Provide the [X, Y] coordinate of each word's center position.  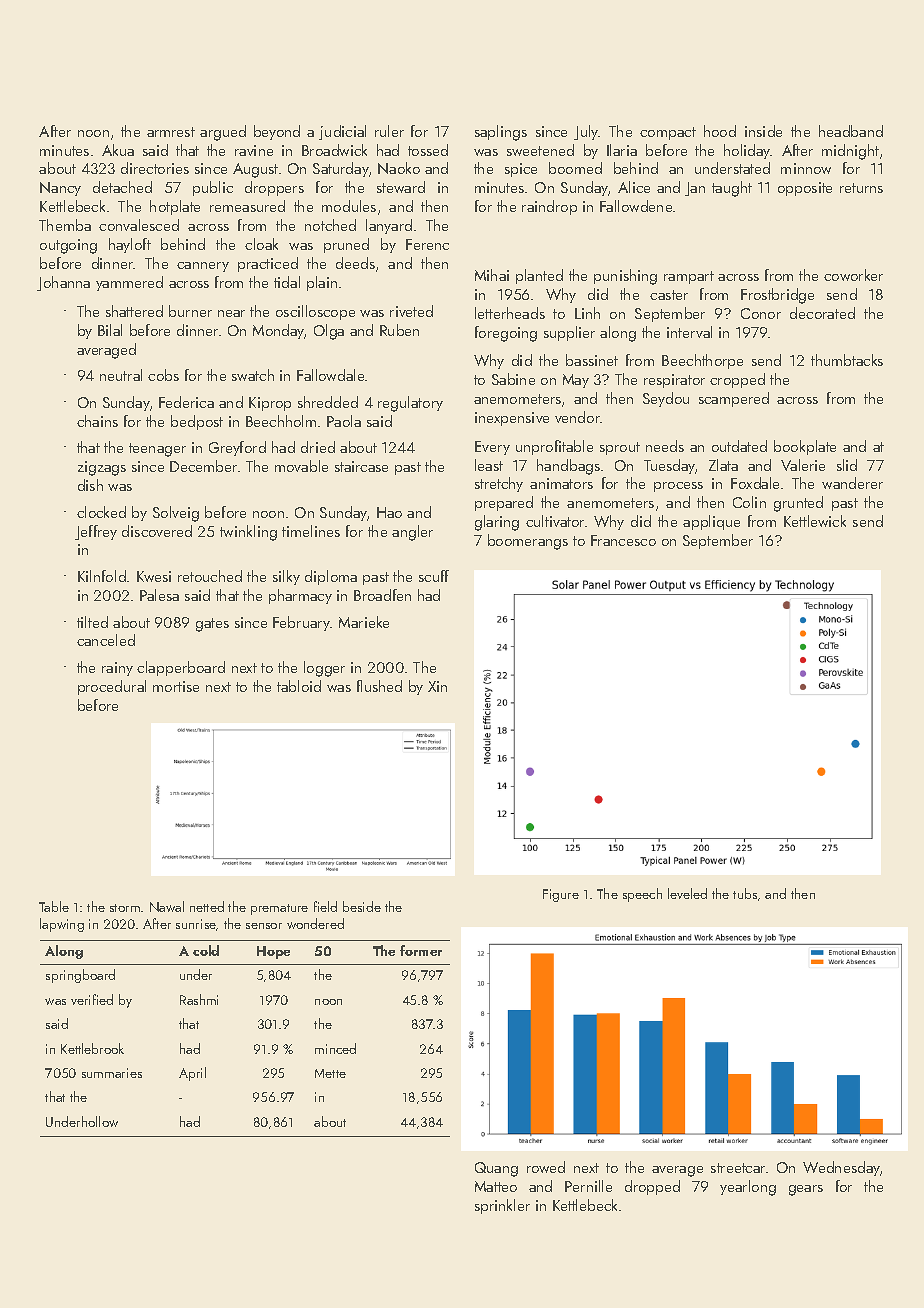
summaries [112, 1073]
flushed [379, 686]
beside [362, 906]
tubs [745, 893]
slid [847, 465]
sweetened [540, 150]
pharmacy [300, 596]
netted [207, 906]
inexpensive [512, 419]
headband [851, 131]
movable [301, 466]
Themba [65, 225]
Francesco [623, 540]
